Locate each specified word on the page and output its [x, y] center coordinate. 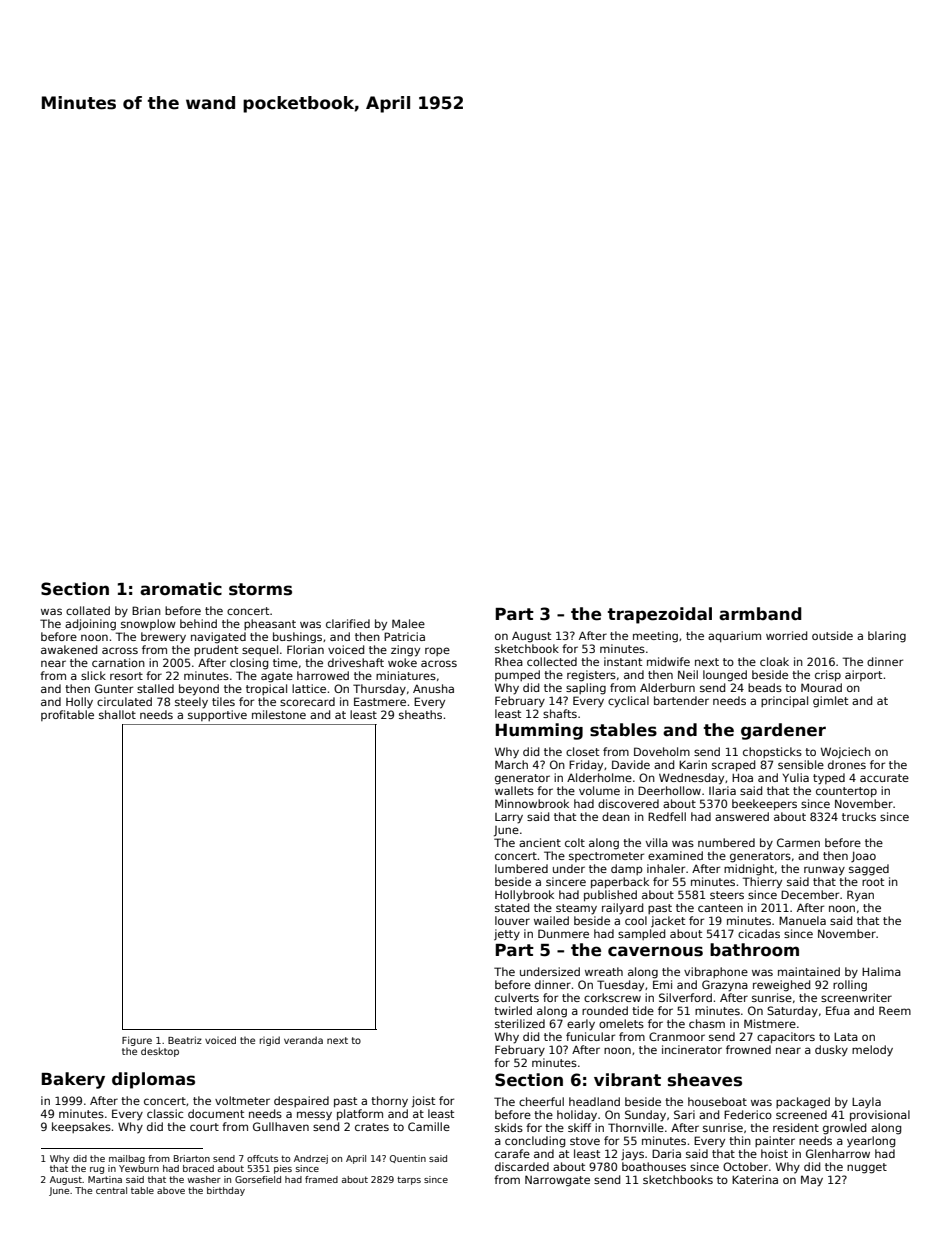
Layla [866, 1103]
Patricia [404, 636]
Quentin [408, 1159]
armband [760, 614]
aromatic [181, 589]
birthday [226, 1191]
